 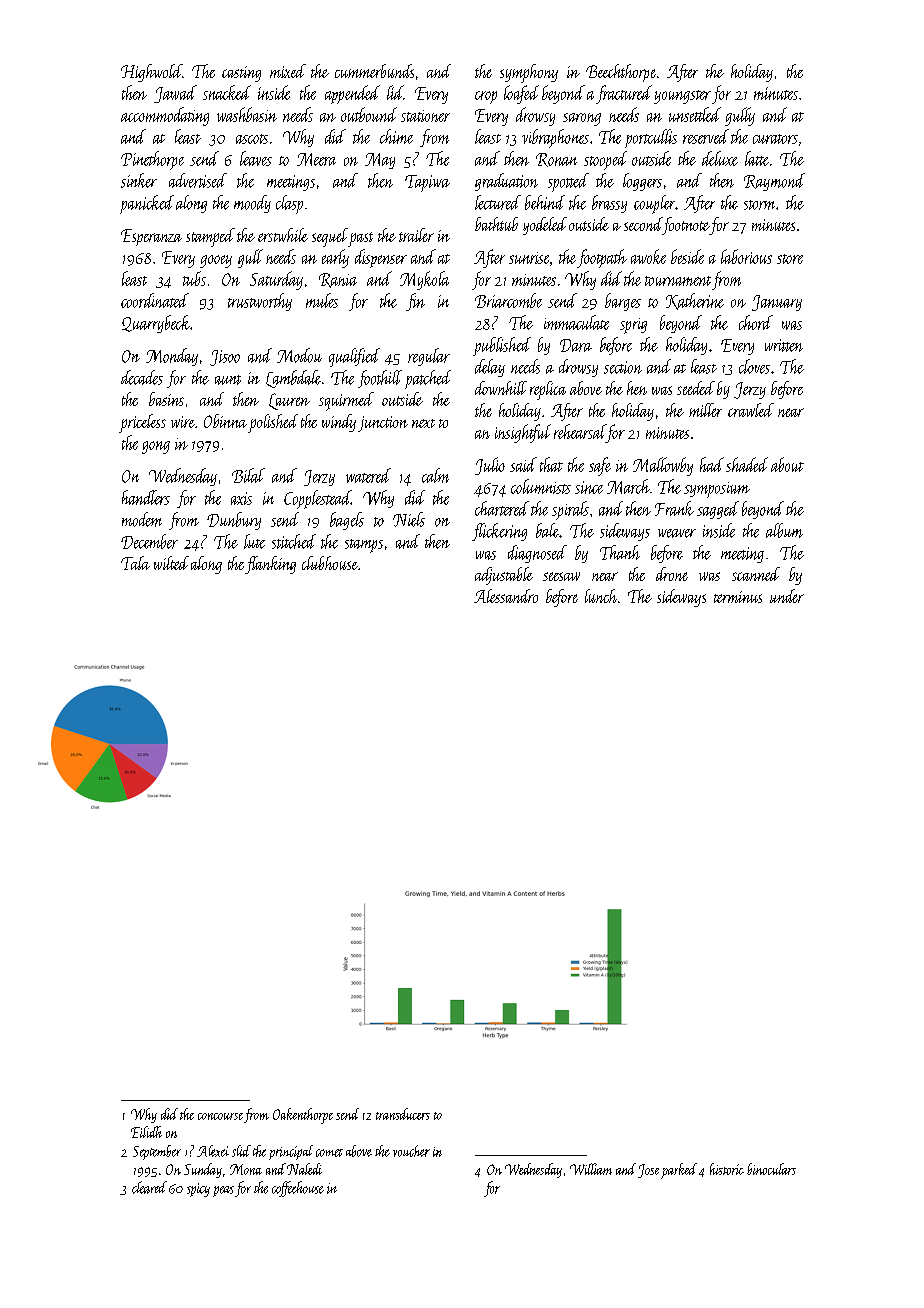 I want to click on trustworthy, so click(x=260, y=302).
